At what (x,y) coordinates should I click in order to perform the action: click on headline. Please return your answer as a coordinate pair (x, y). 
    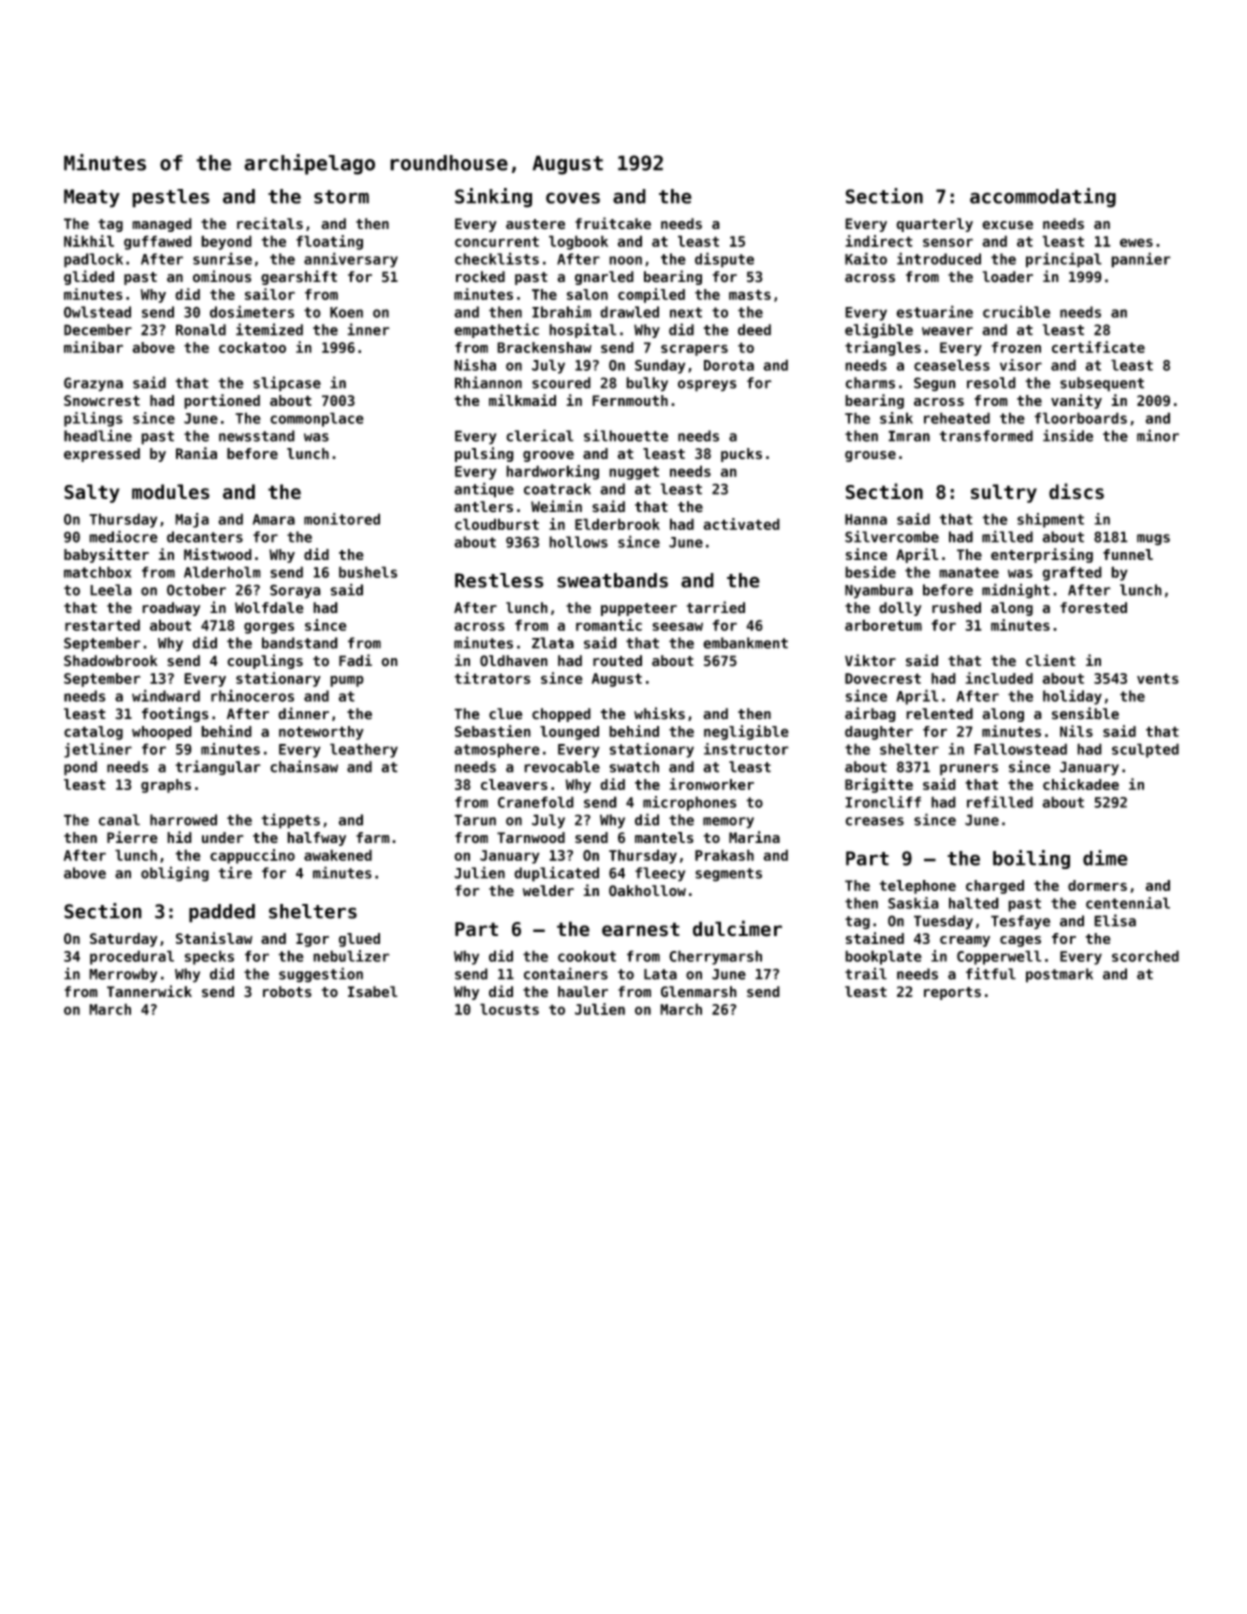
    Looking at the image, I should click on (98, 435).
